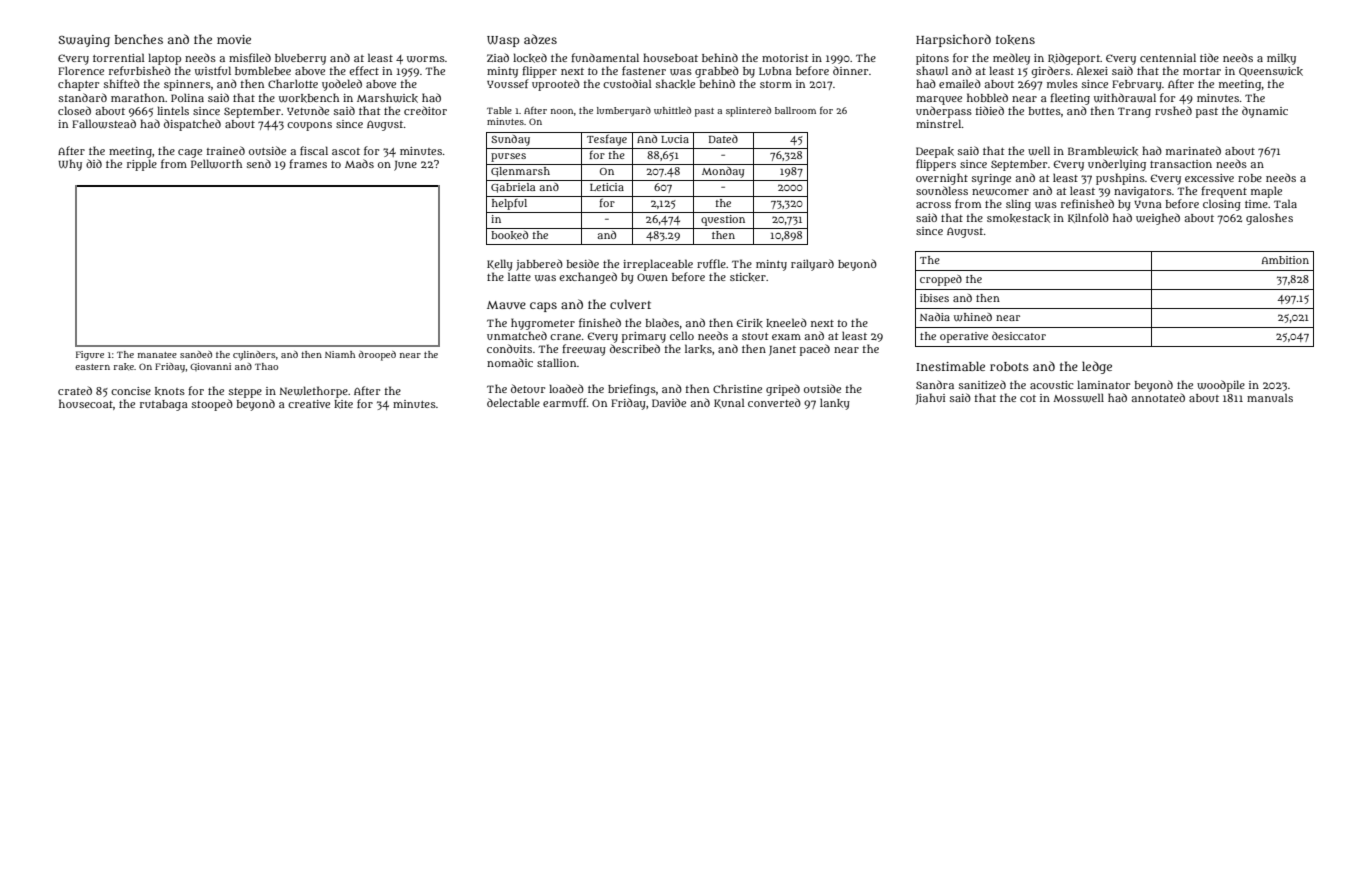 This page has width=1372, height=887. I want to click on Jiahui, so click(930, 399).
